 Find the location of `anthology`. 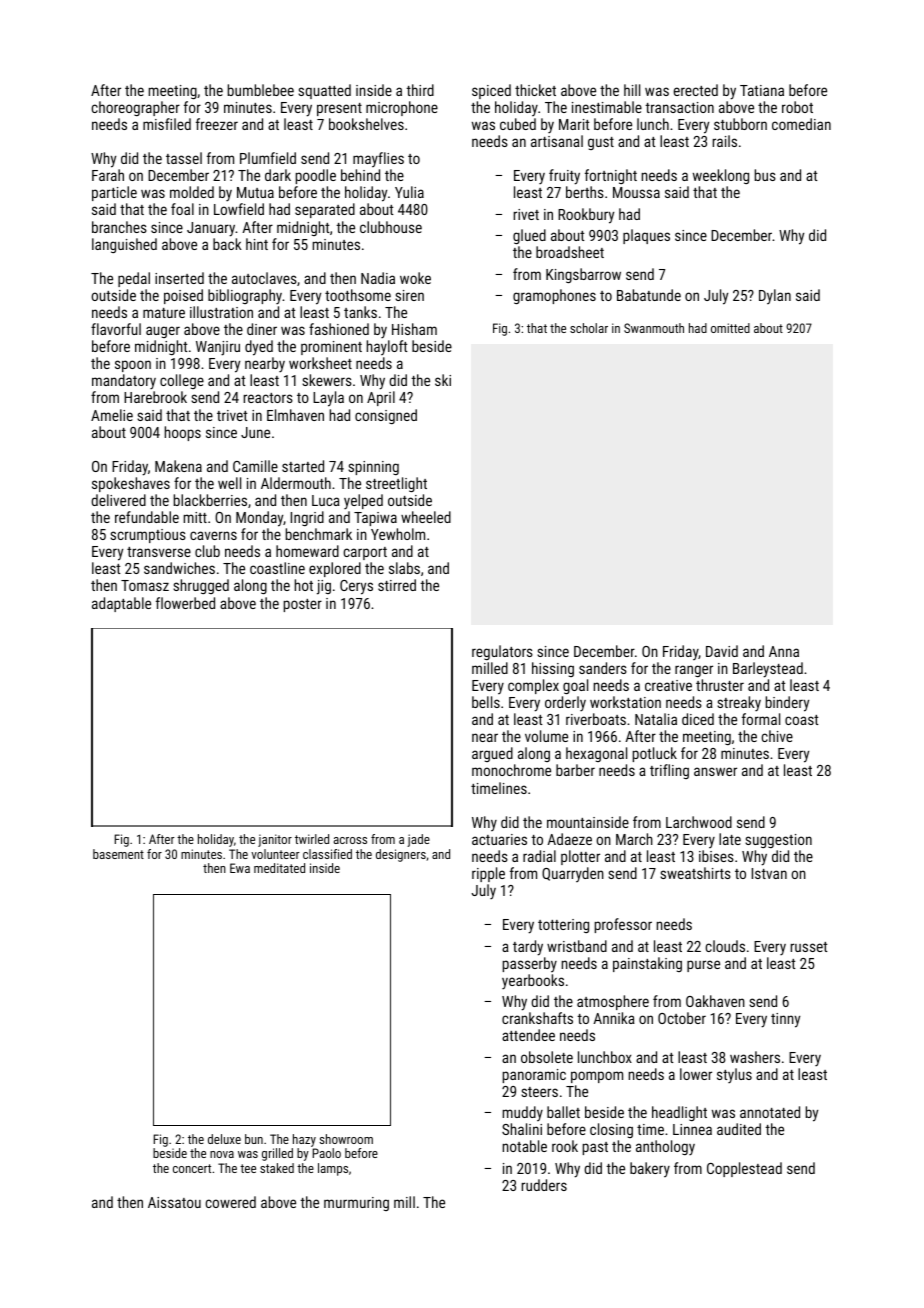

anthology is located at coordinates (665, 1148).
